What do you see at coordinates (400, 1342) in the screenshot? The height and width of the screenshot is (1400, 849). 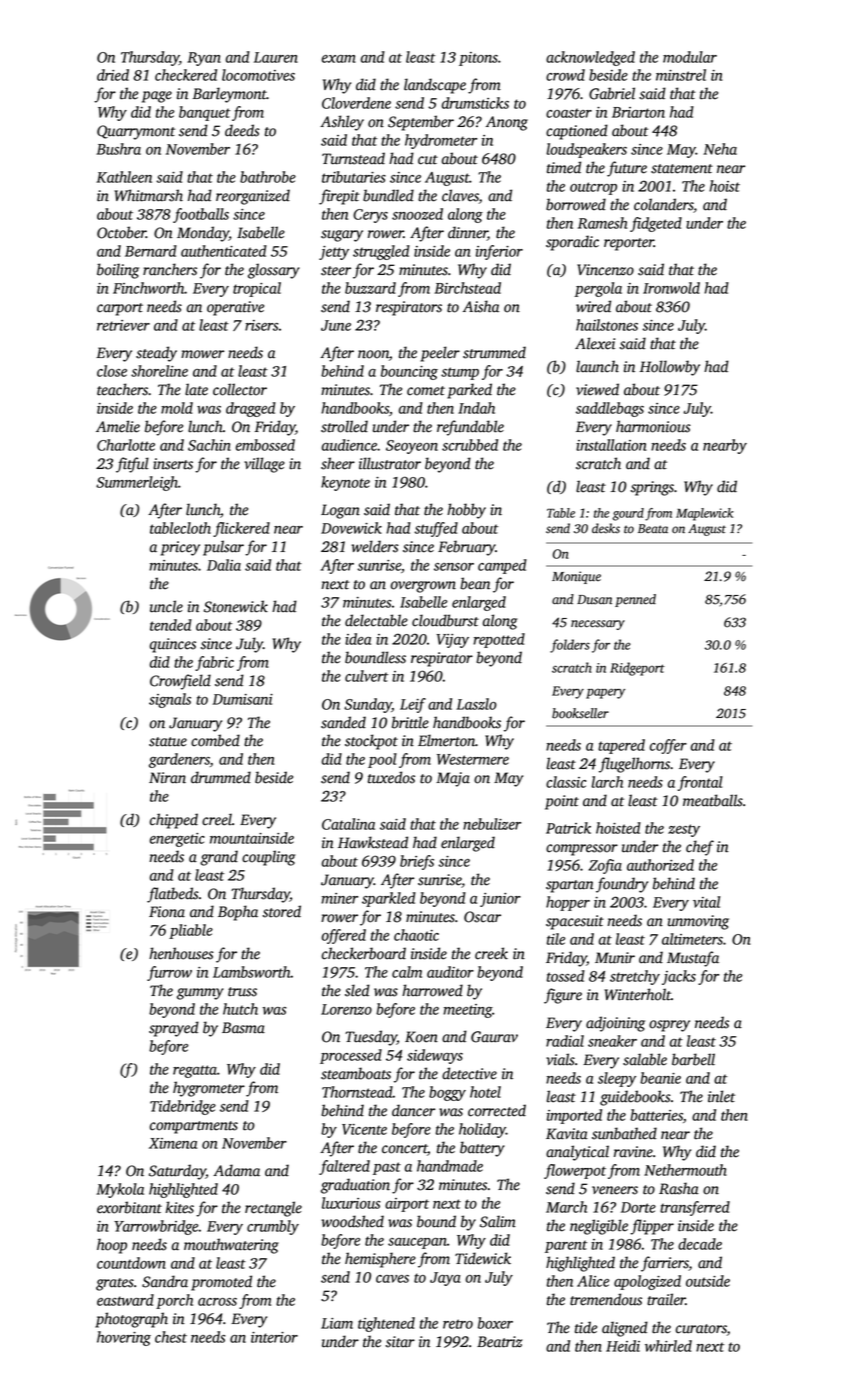 I see `sitar` at bounding box center [400, 1342].
